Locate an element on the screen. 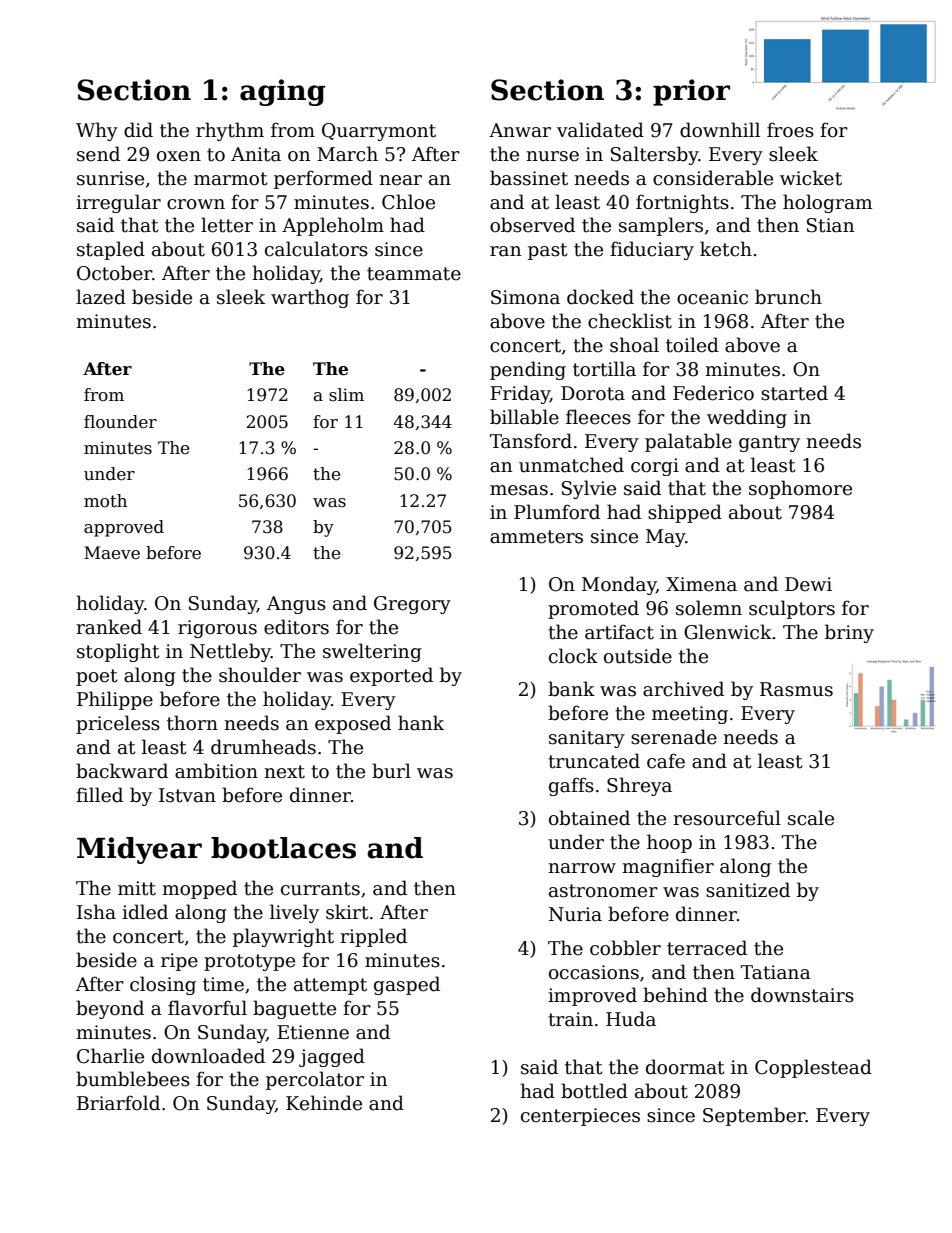 Image resolution: width=952 pixels, height=1233 pixels. moth is located at coordinates (105, 501).
